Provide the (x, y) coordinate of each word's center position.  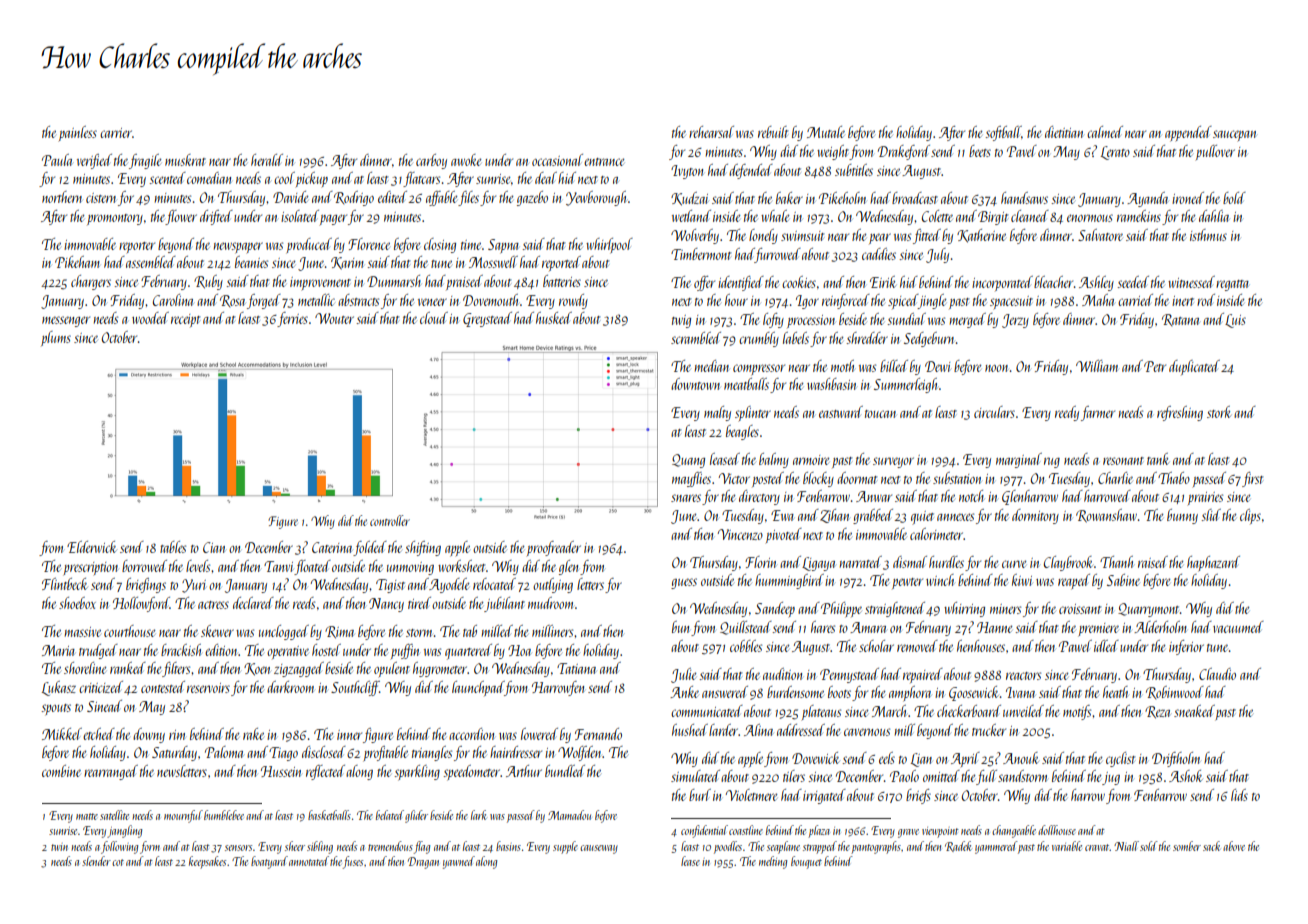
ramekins (1139, 216)
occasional (557, 160)
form (150, 847)
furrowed (778, 255)
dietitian (1064, 132)
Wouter (334, 318)
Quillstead (746, 628)
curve (1014, 564)
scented (167, 178)
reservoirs (208, 688)
